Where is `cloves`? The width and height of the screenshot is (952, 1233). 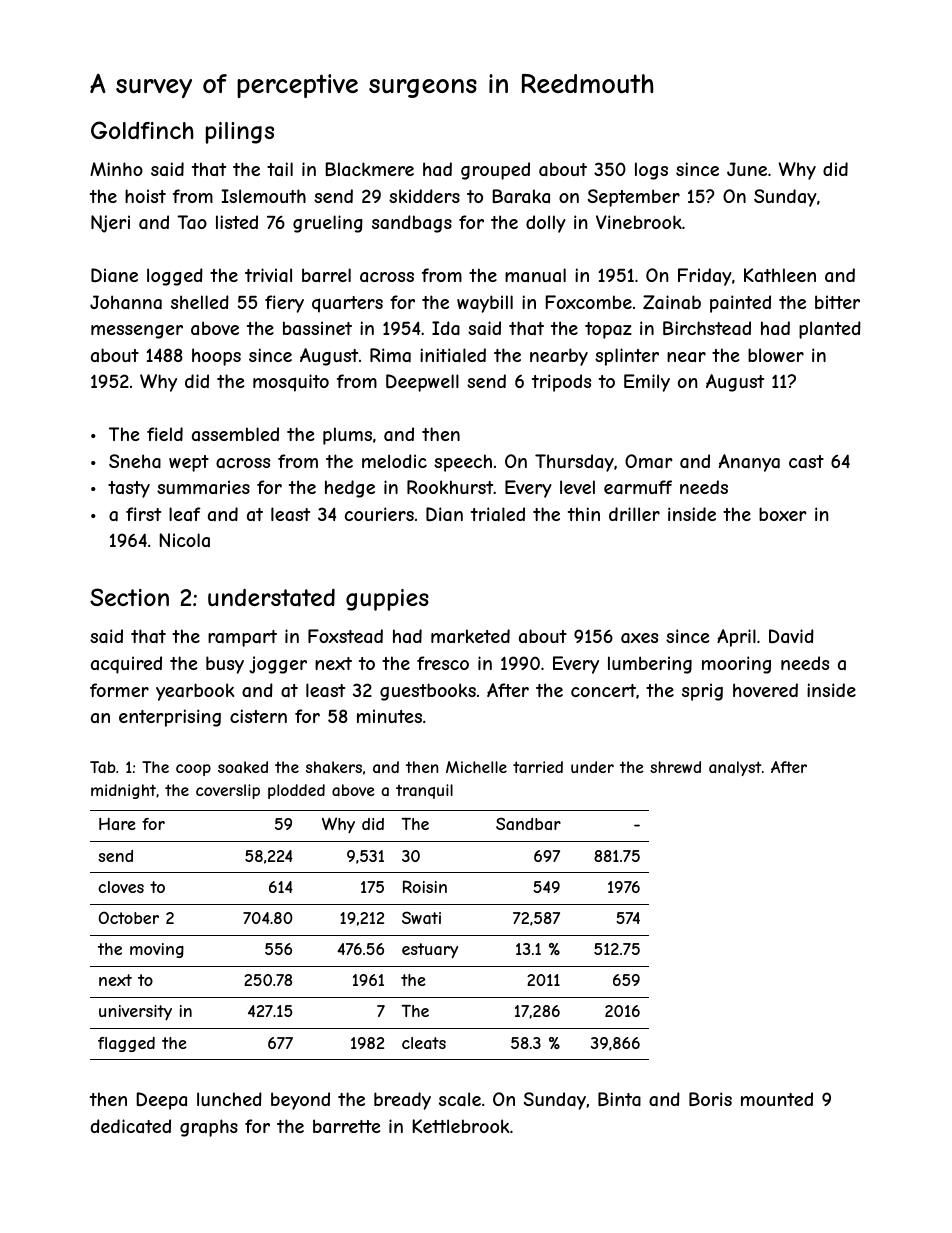 cloves is located at coordinates (121, 887).
